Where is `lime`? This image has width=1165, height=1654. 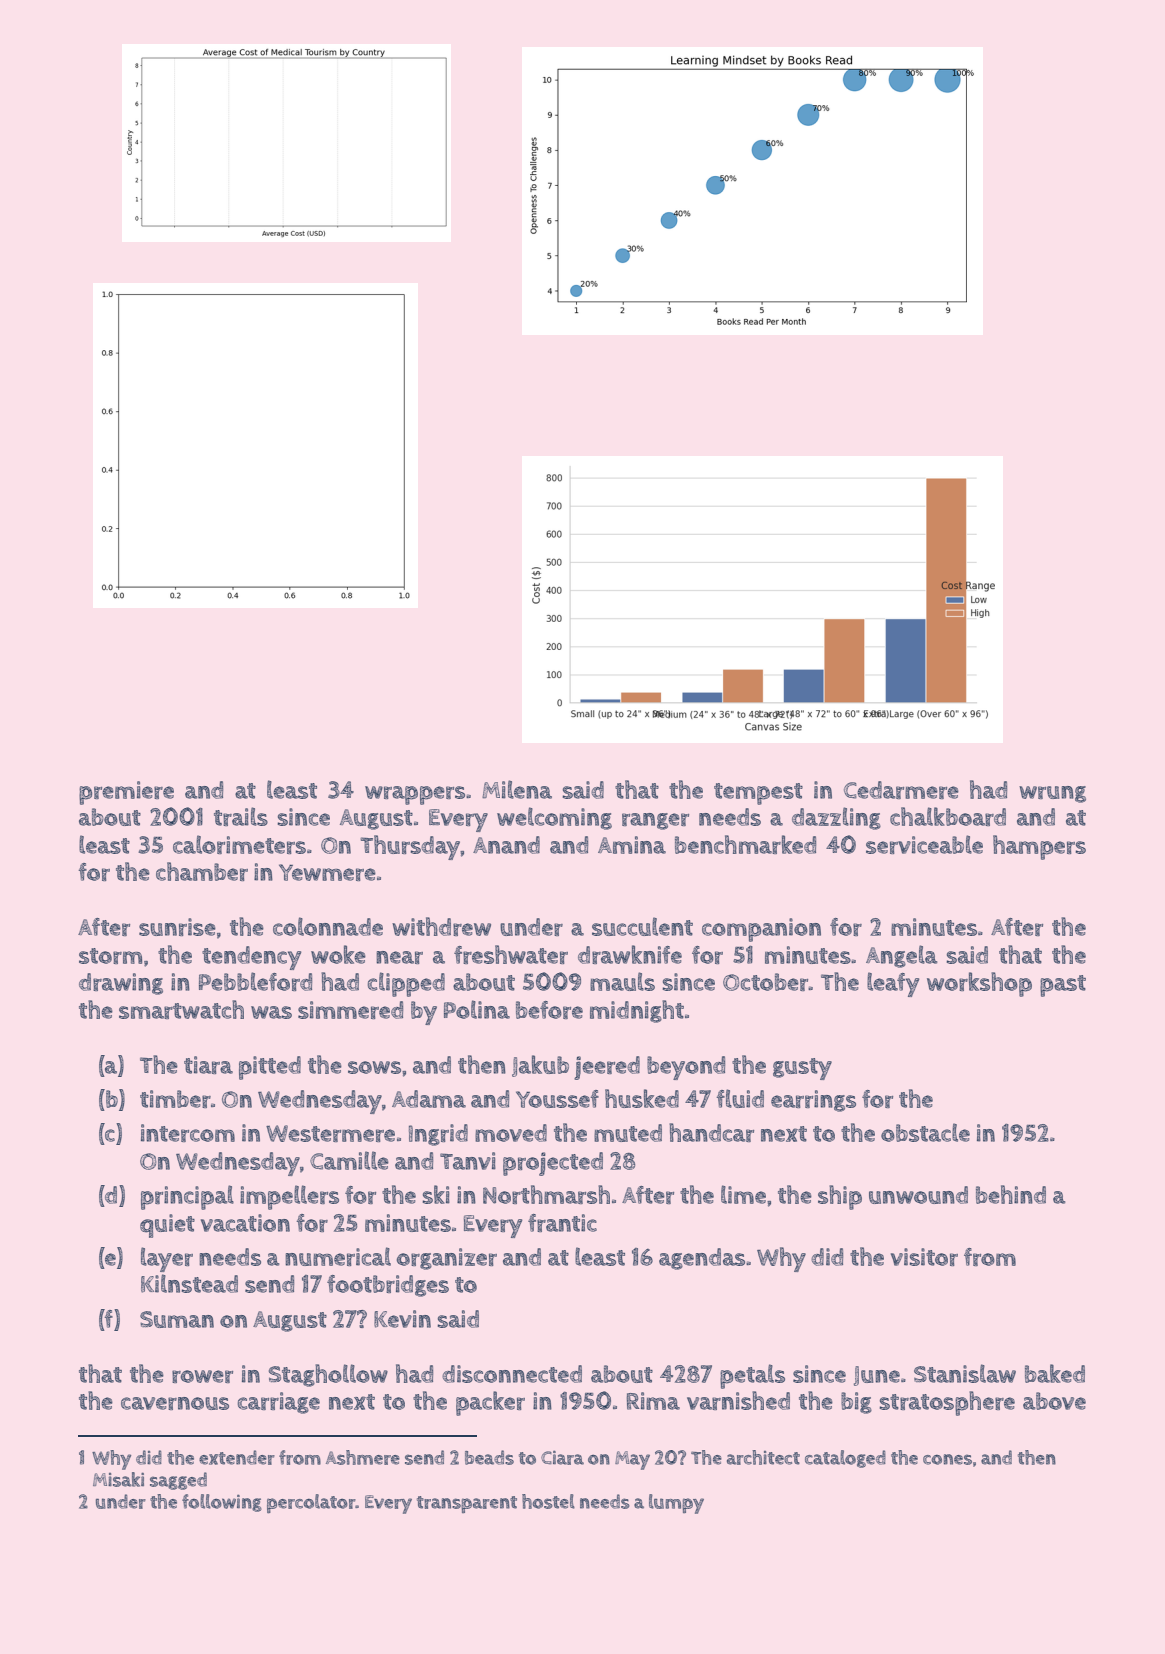
lime is located at coordinates (743, 1194).
